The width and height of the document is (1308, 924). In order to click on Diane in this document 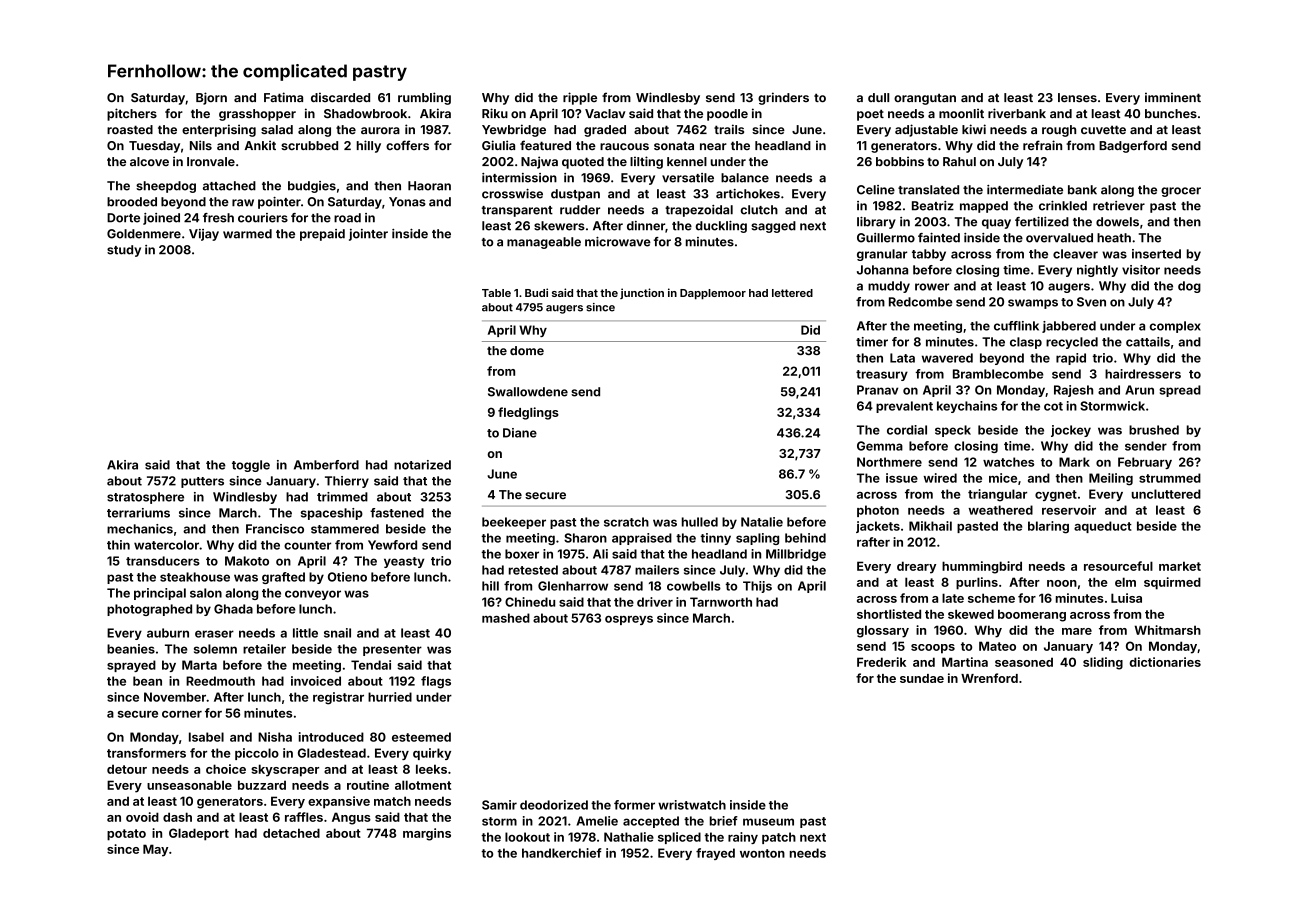, I will do `click(520, 433)`.
